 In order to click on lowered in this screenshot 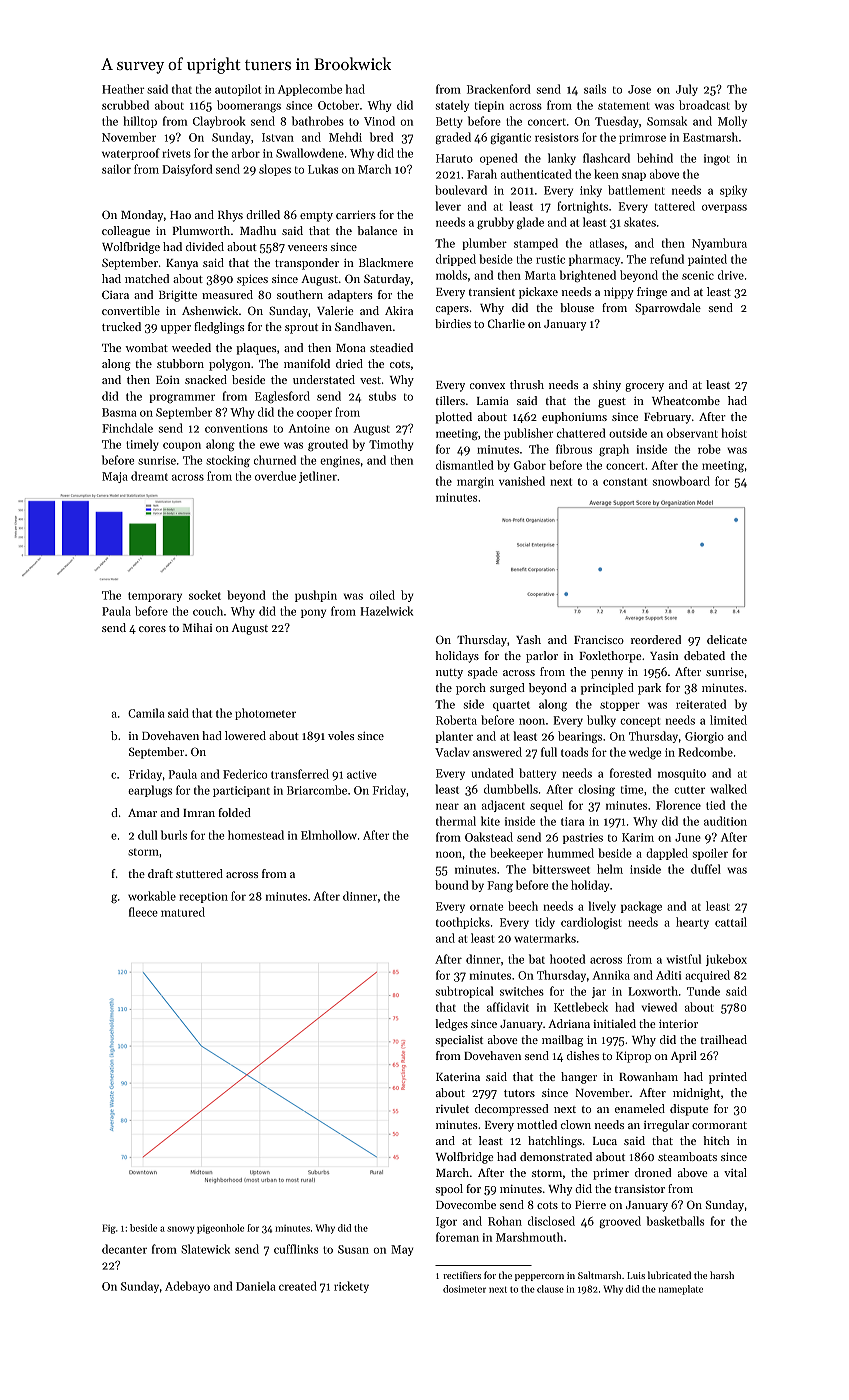, I will do `click(245, 735)`.
